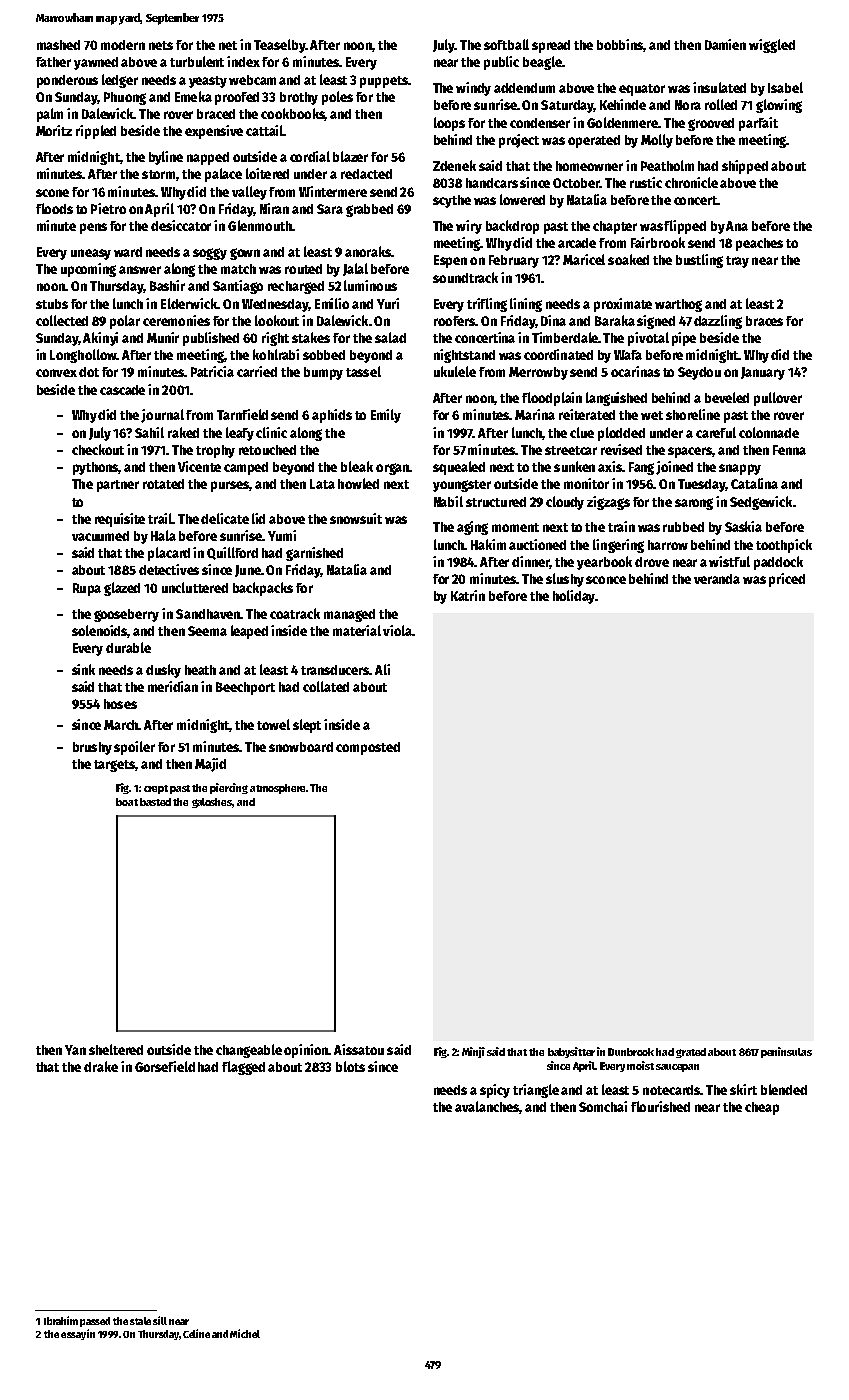  Describe the element at coordinates (368, 748) in the image. I see `composted` at that location.
